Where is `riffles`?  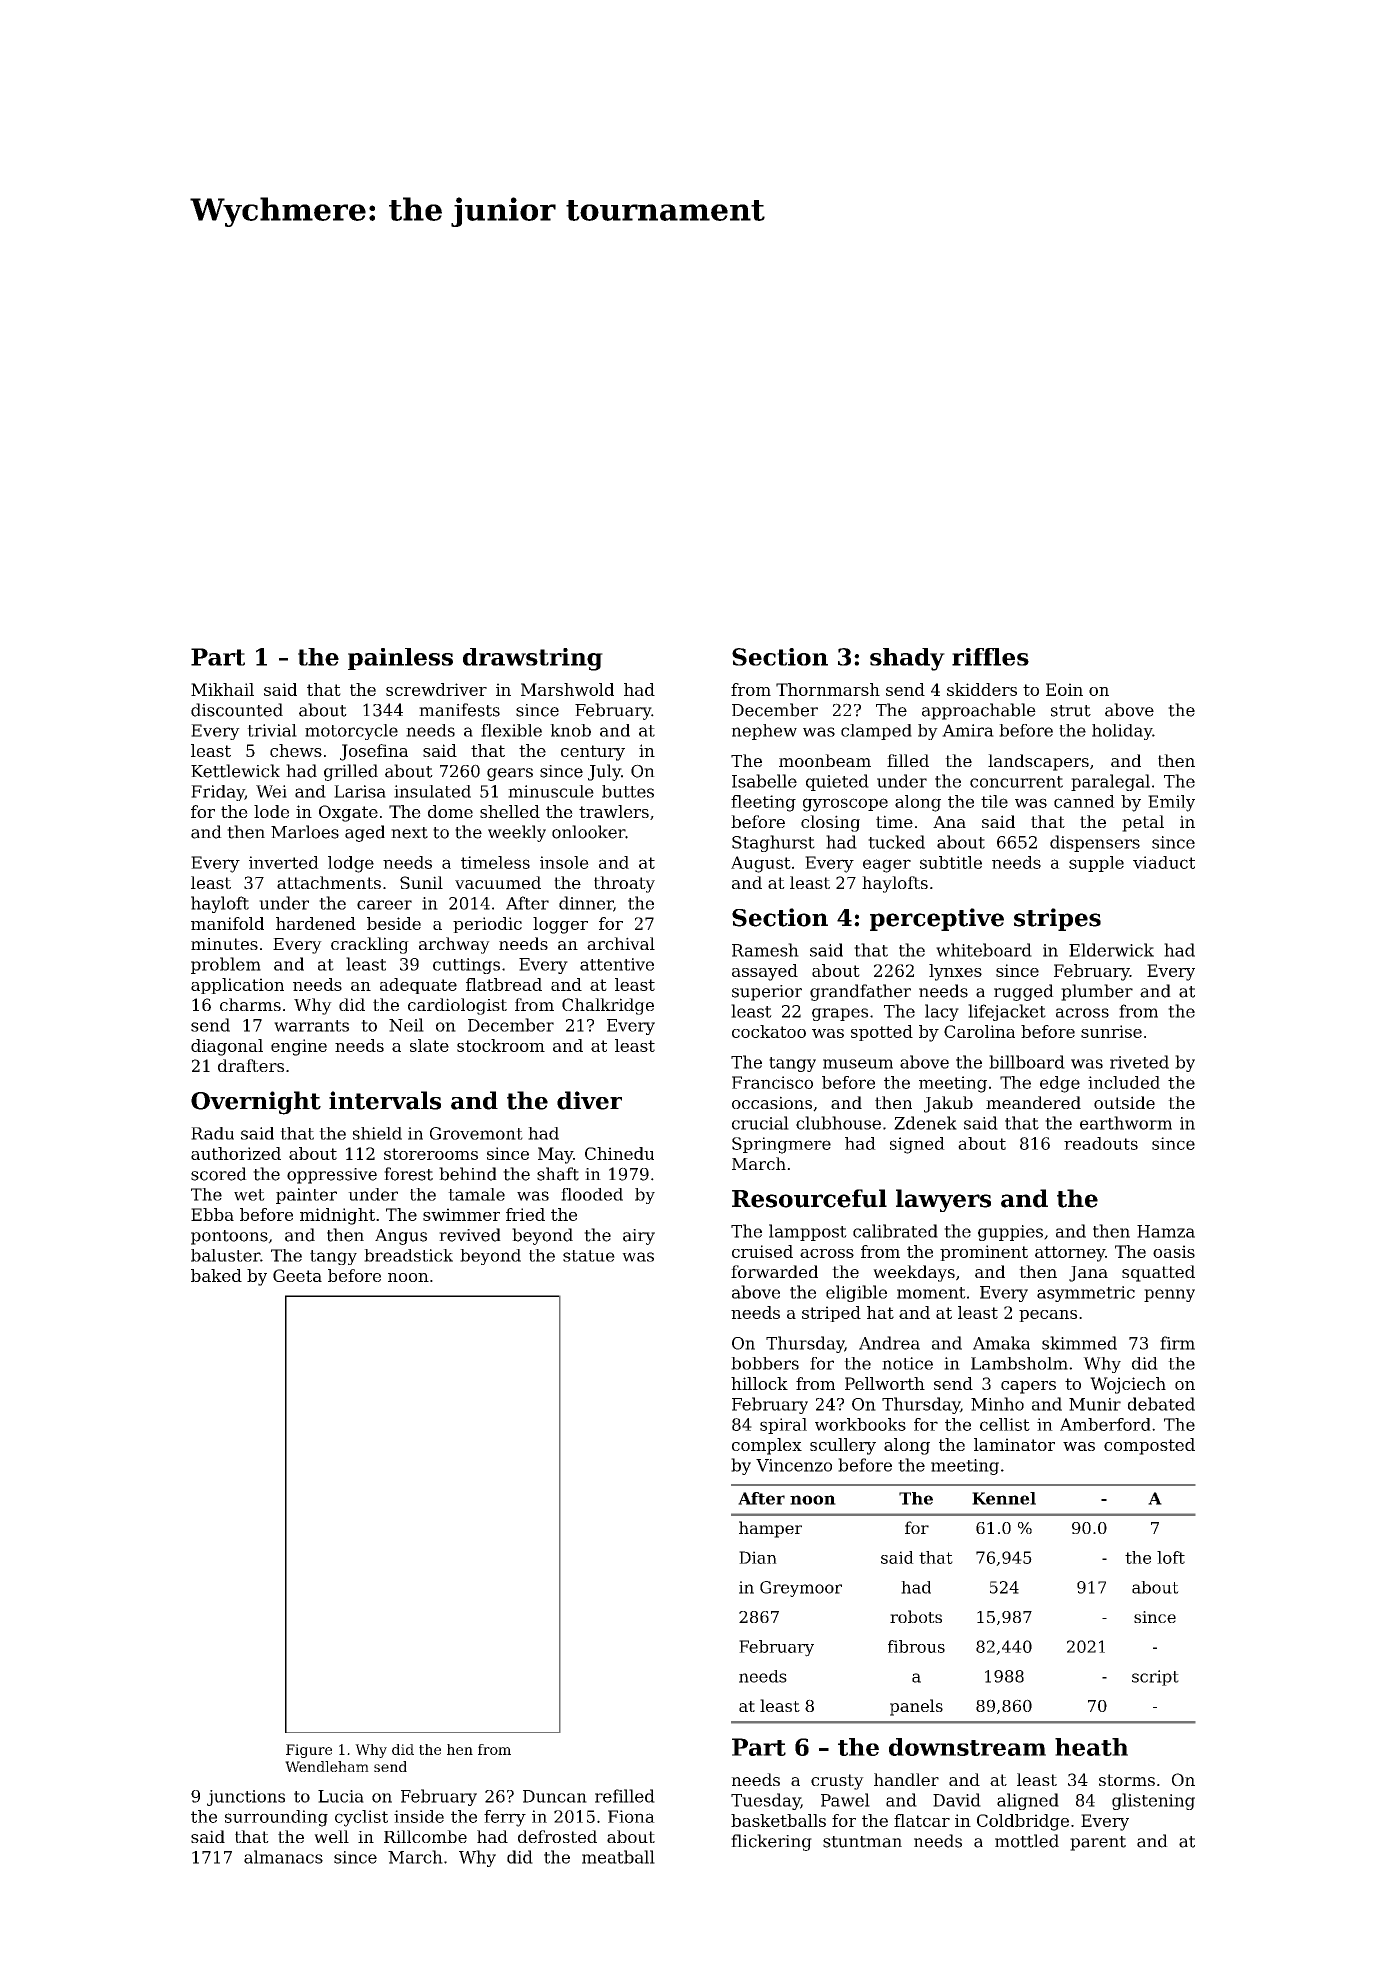
riffles is located at coordinates (990, 657).
